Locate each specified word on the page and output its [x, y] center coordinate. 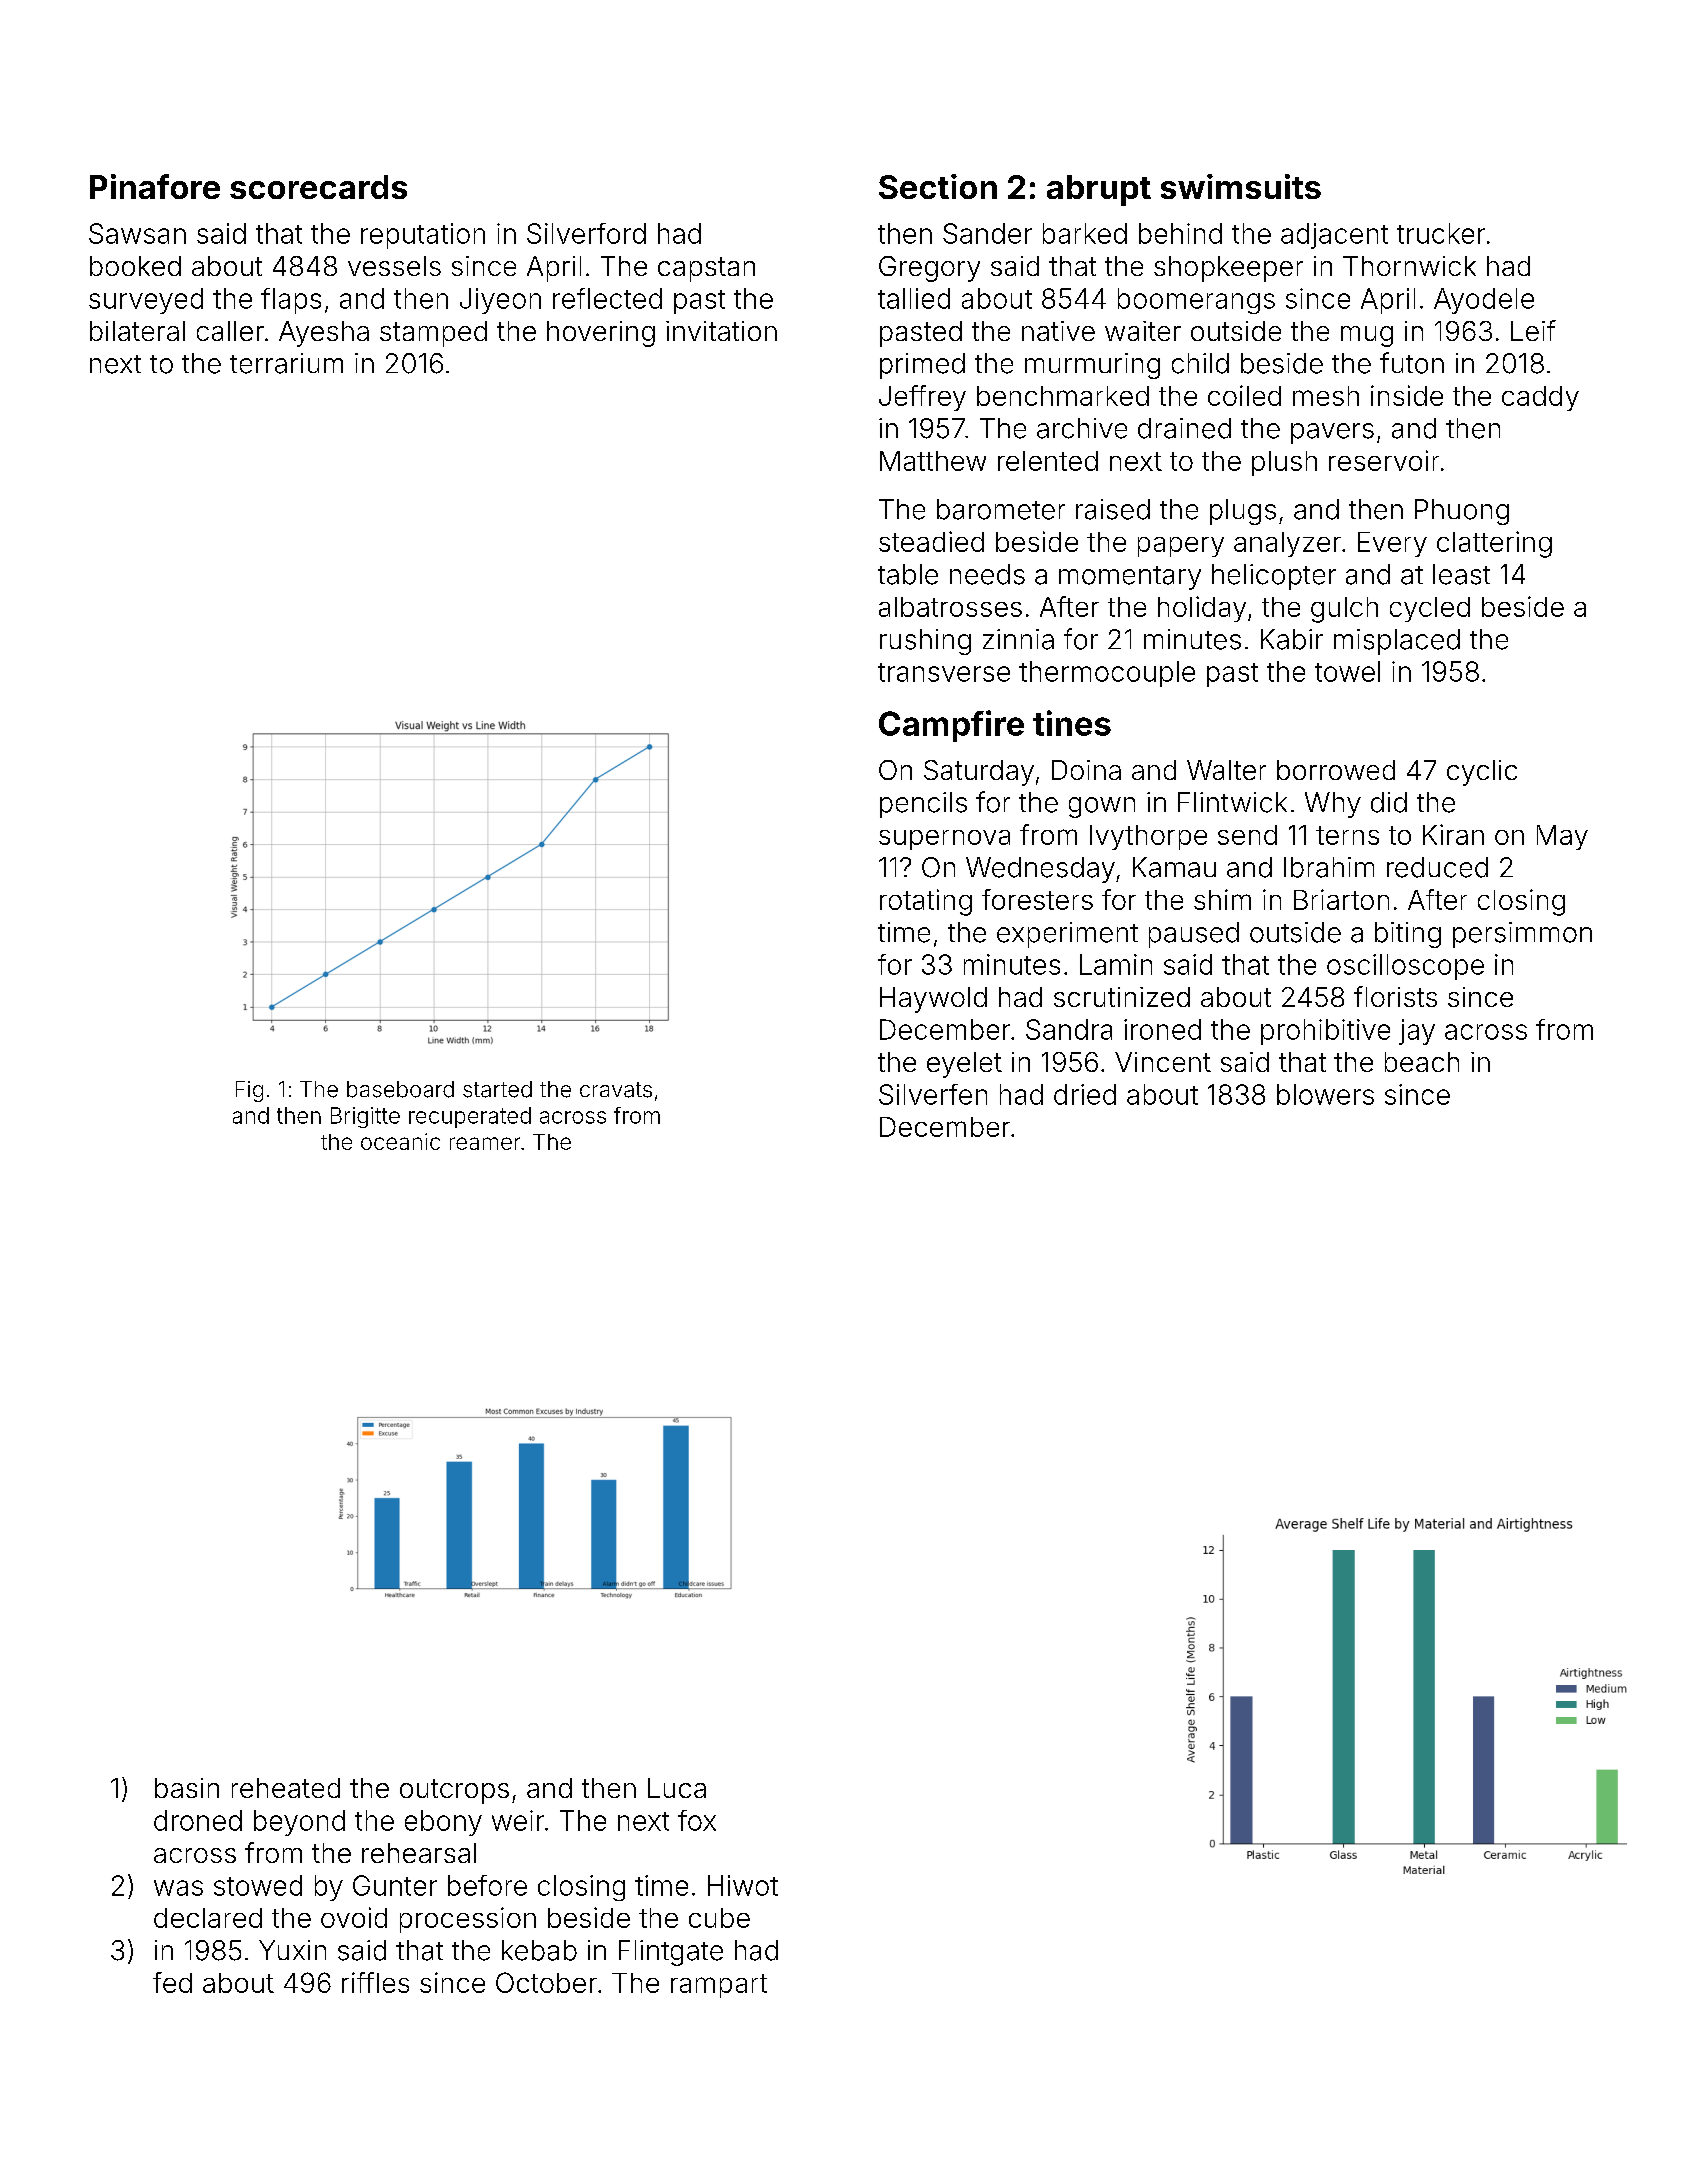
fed [172, 1982]
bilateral [137, 331]
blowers [1325, 1094]
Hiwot [743, 1885]
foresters [1037, 899]
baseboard [400, 1089]
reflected [607, 298]
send [1247, 835]
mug [1367, 336]
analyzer [1287, 544]
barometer [1001, 509]
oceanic [400, 1141]
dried [1085, 1094]
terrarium [286, 363]
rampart [719, 1986]
